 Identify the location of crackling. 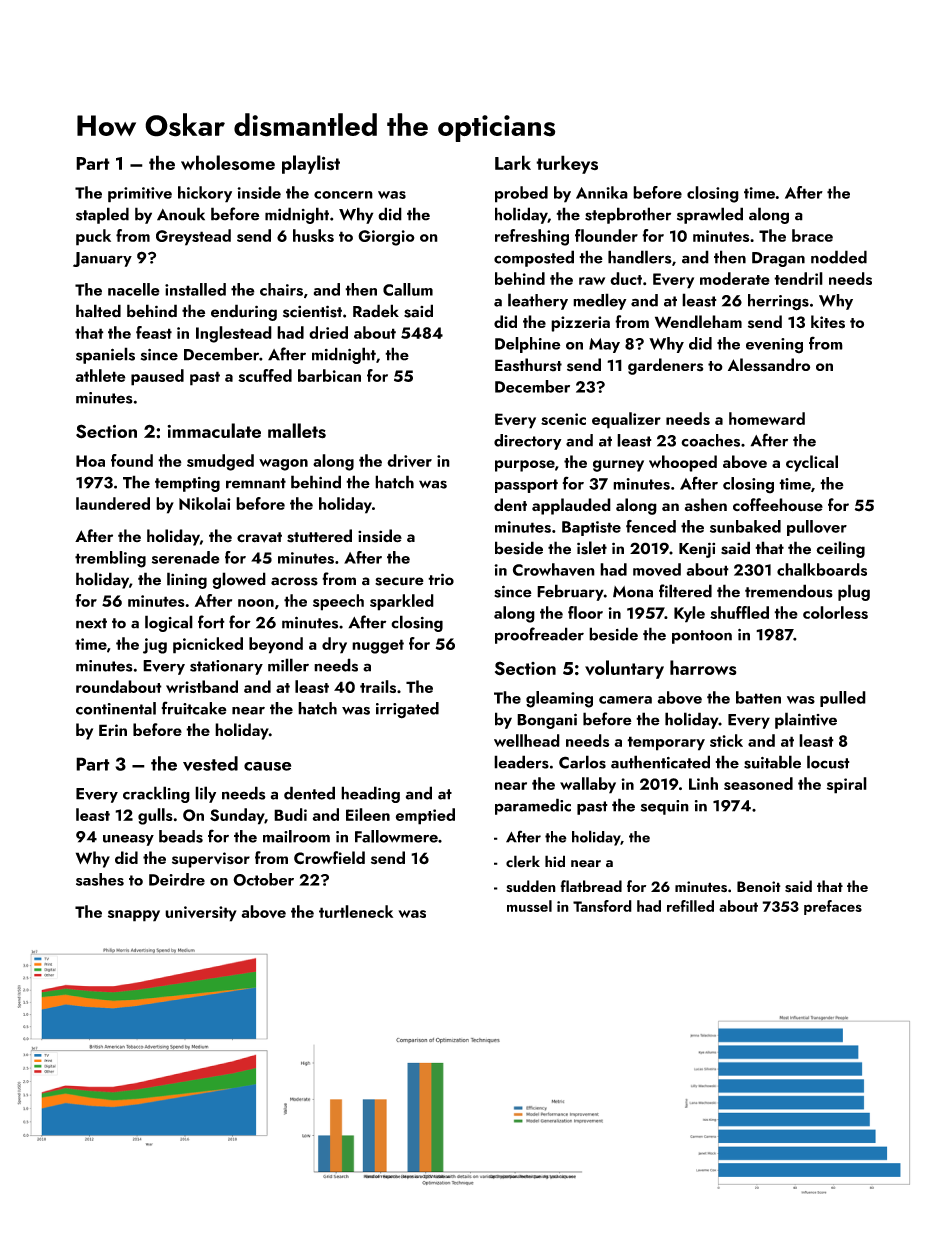
(156, 794).
